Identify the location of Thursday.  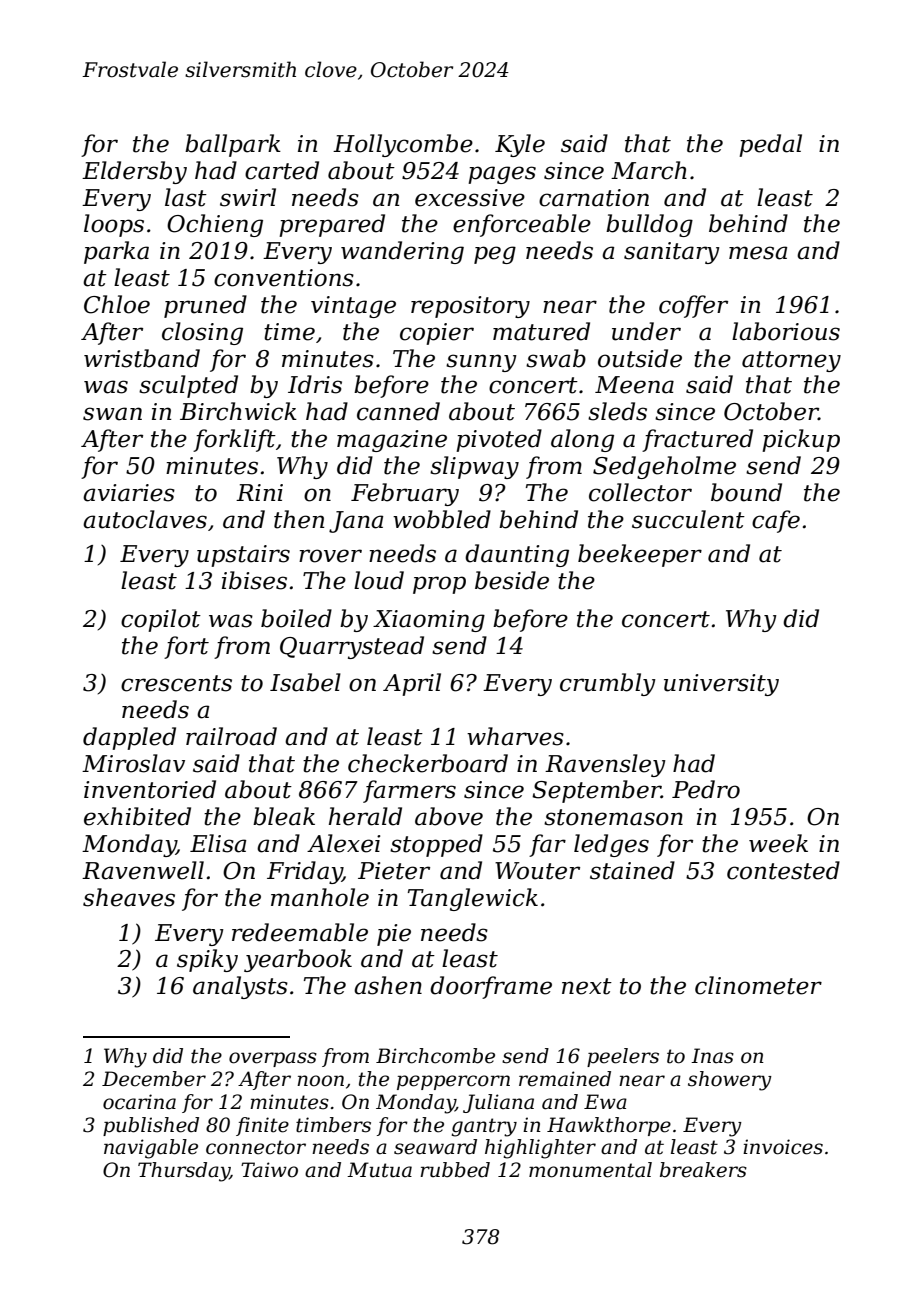
(184, 1172).
